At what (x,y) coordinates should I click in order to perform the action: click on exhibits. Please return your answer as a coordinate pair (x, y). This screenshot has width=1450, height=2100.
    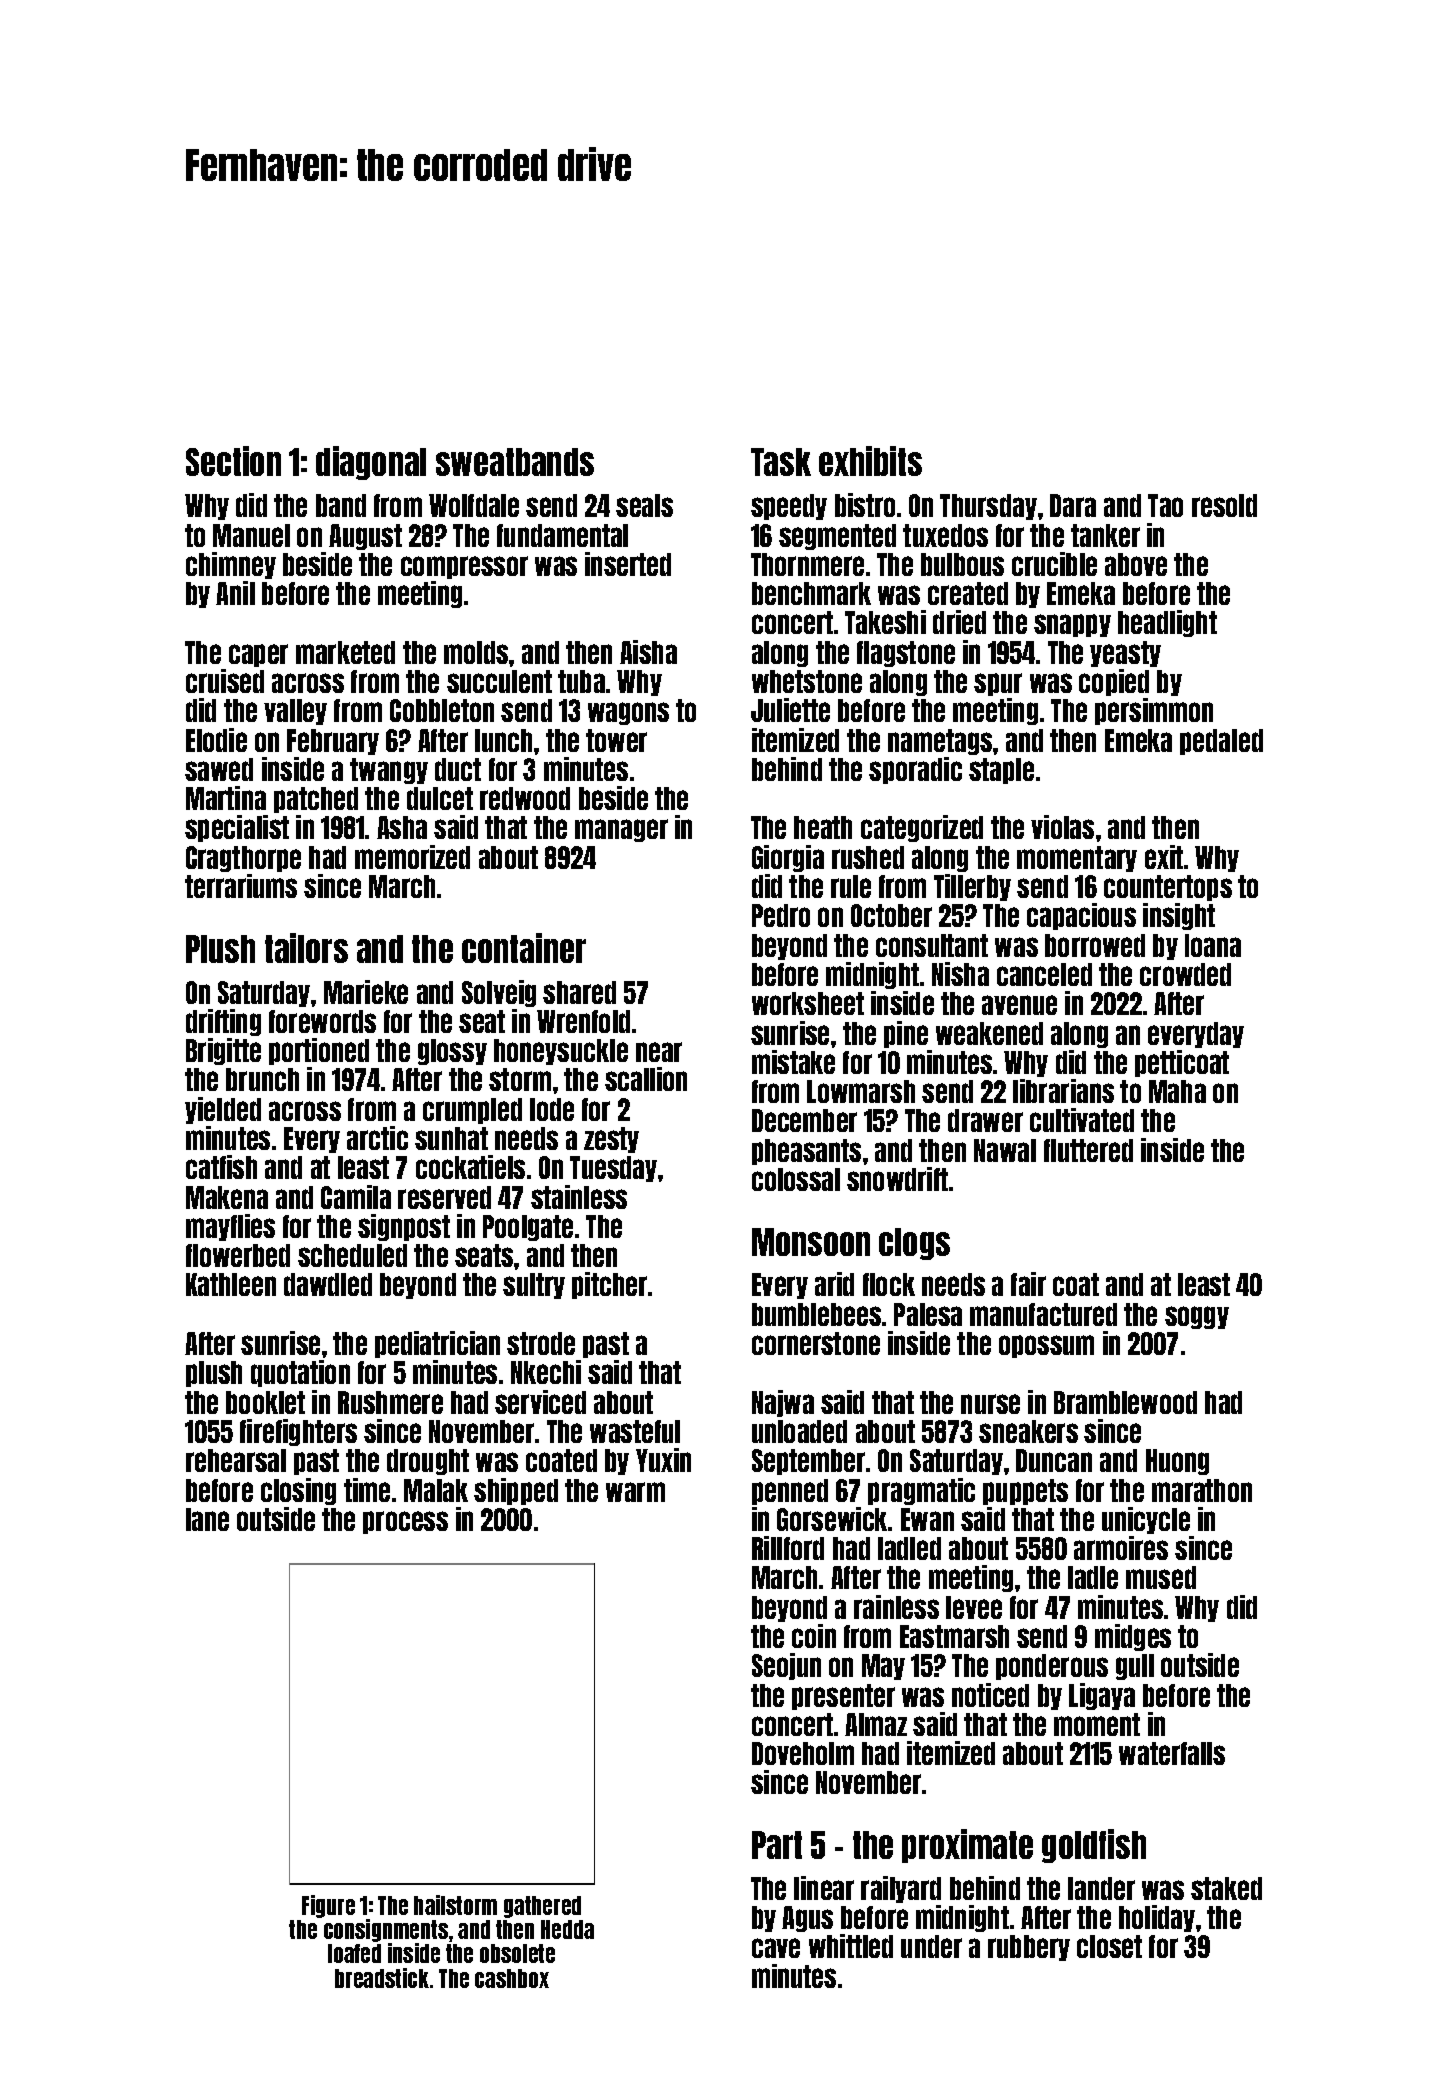
    Looking at the image, I should click on (870, 461).
